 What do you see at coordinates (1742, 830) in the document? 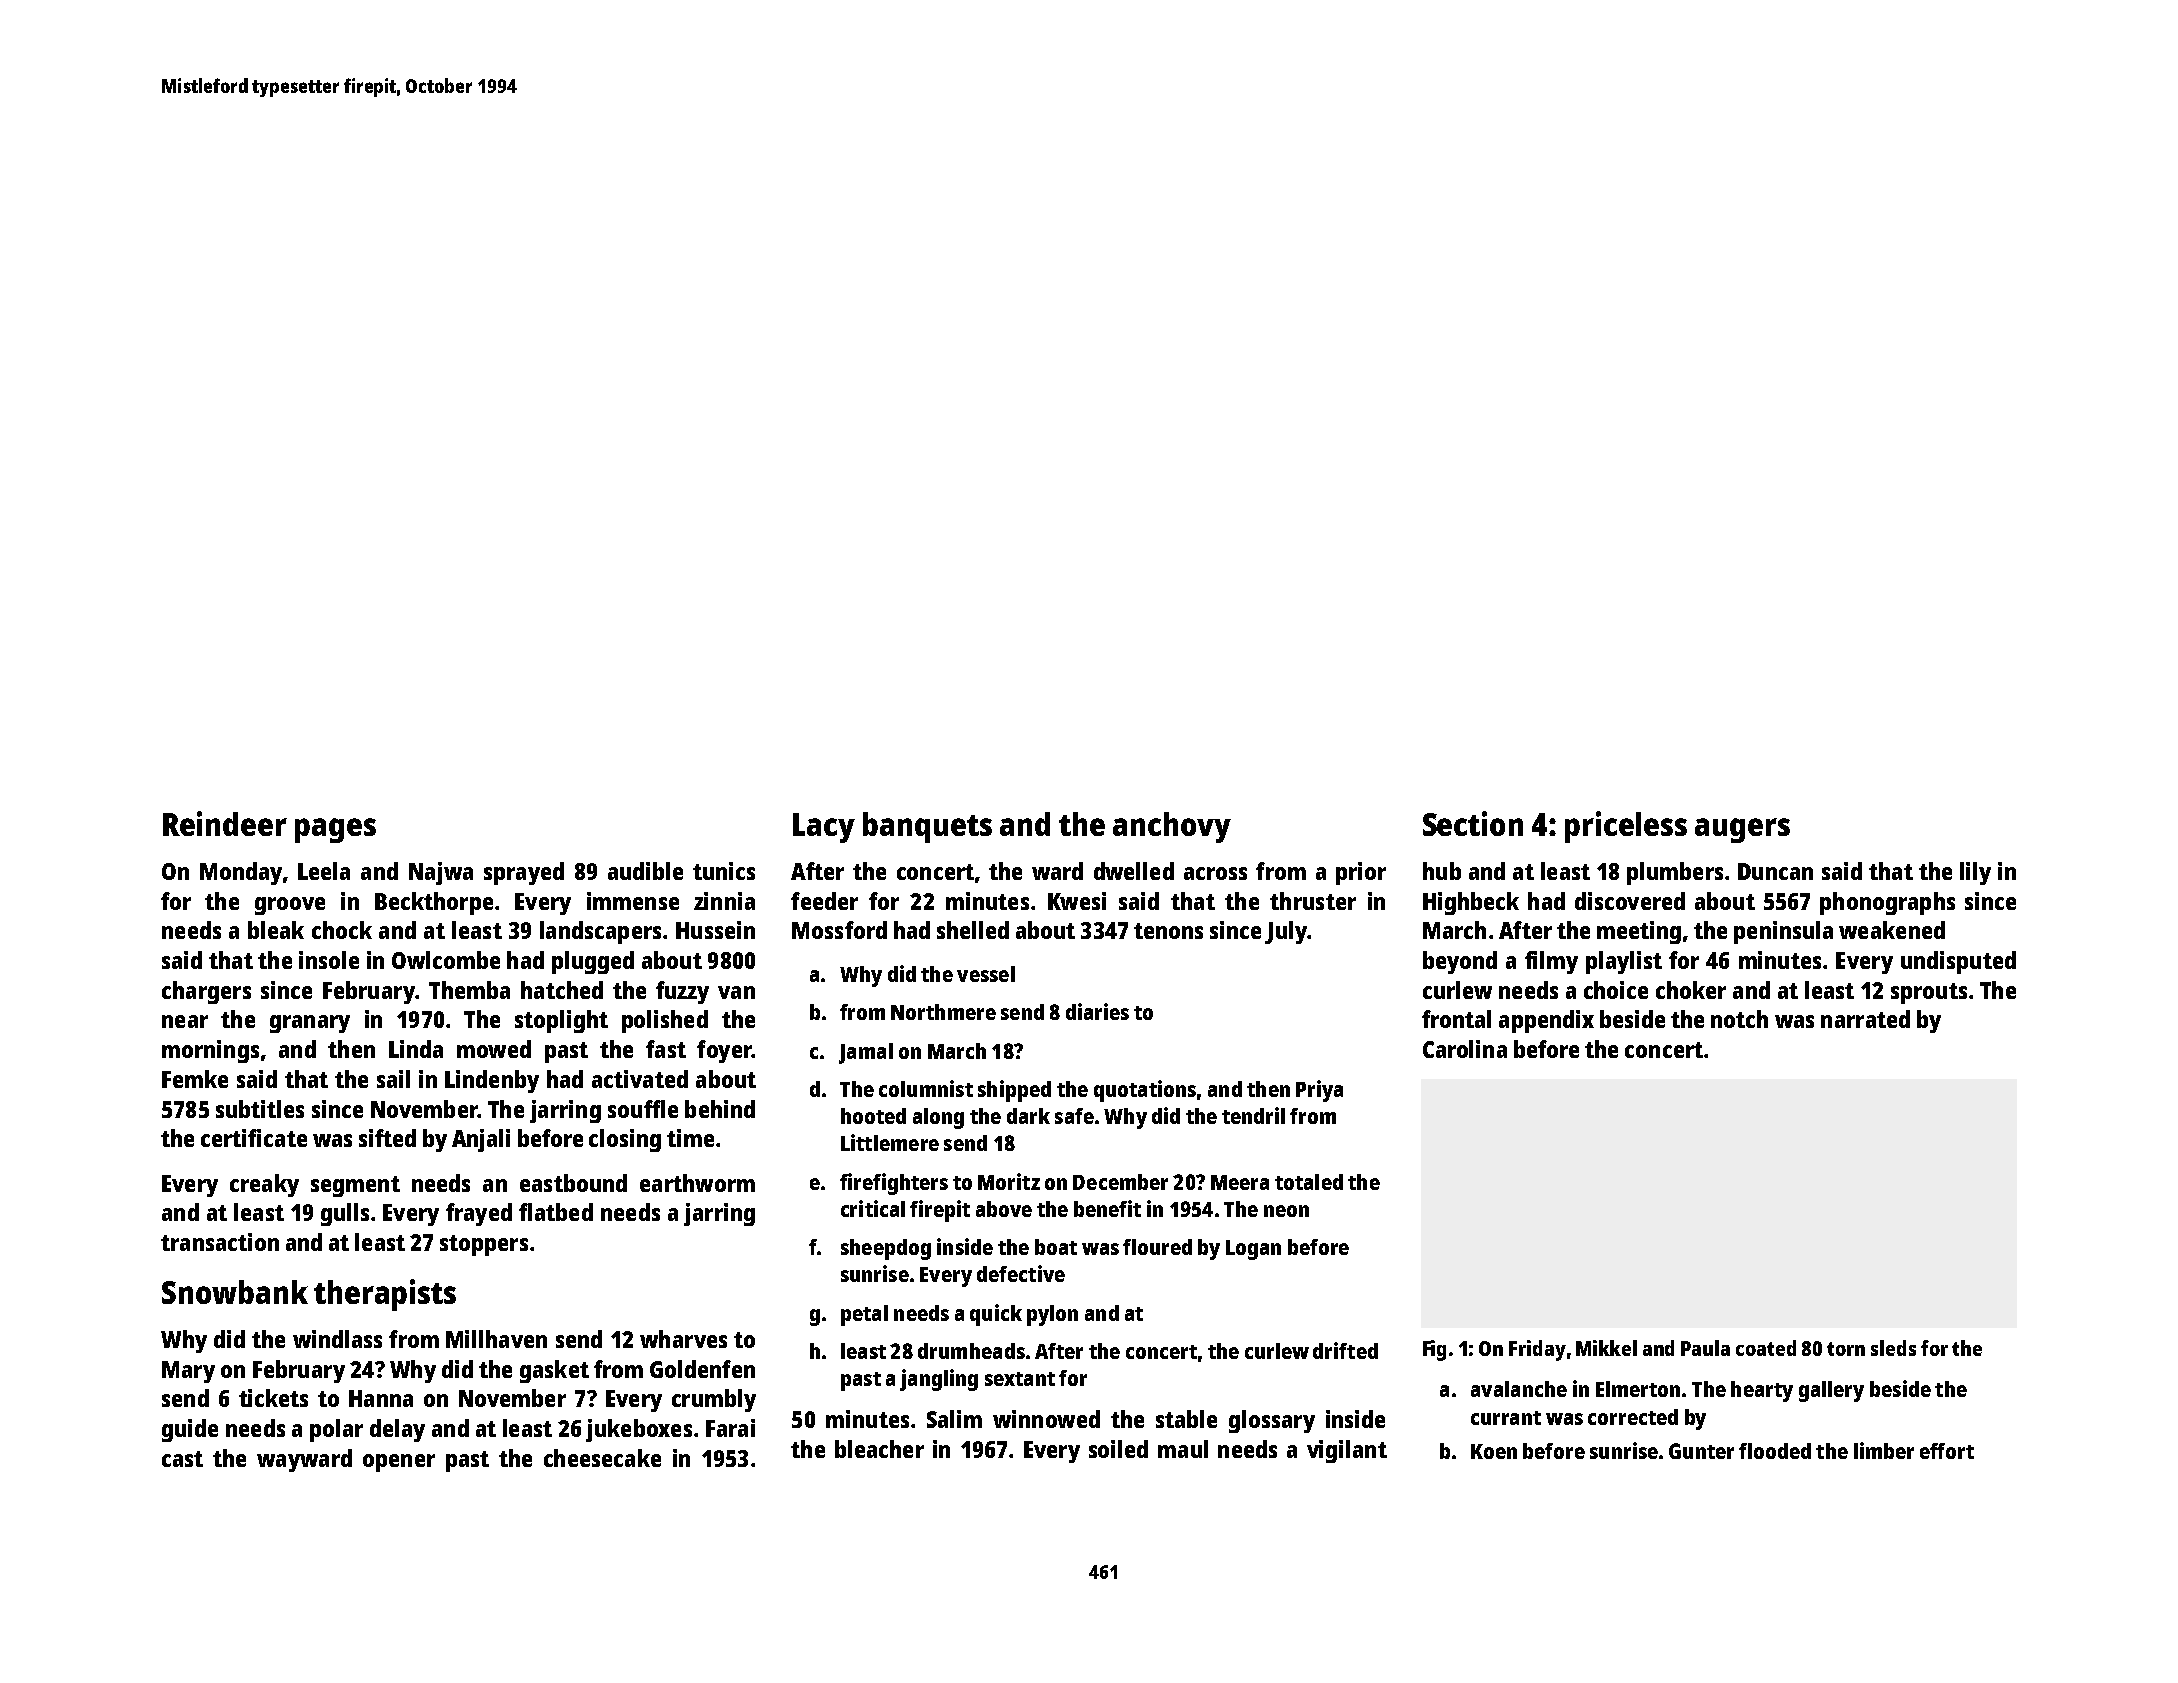
I see `augers` at bounding box center [1742, 830].
